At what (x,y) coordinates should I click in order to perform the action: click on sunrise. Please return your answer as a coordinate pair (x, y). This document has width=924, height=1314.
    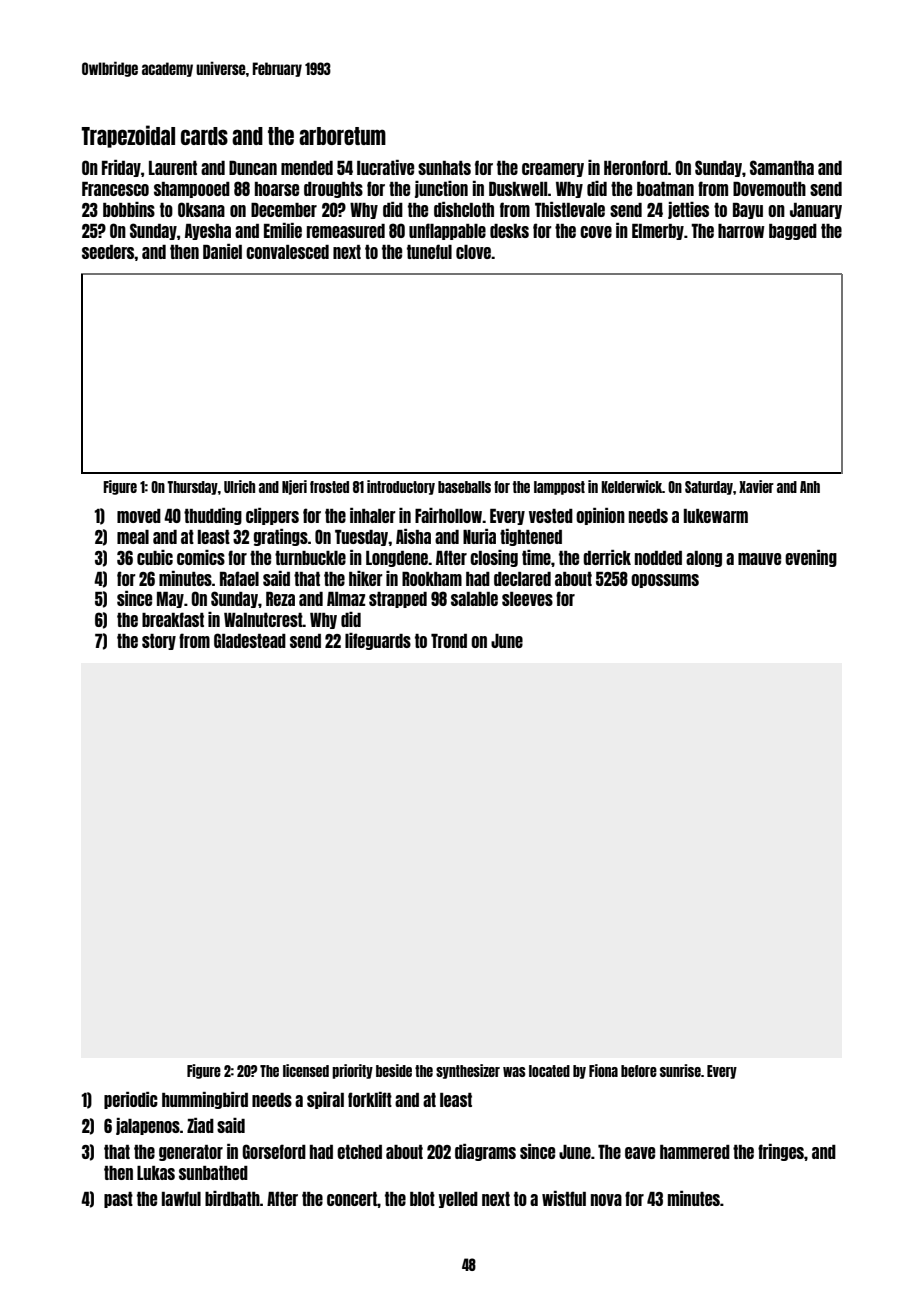
    Looking at the image, I should click on (680, 1070).
